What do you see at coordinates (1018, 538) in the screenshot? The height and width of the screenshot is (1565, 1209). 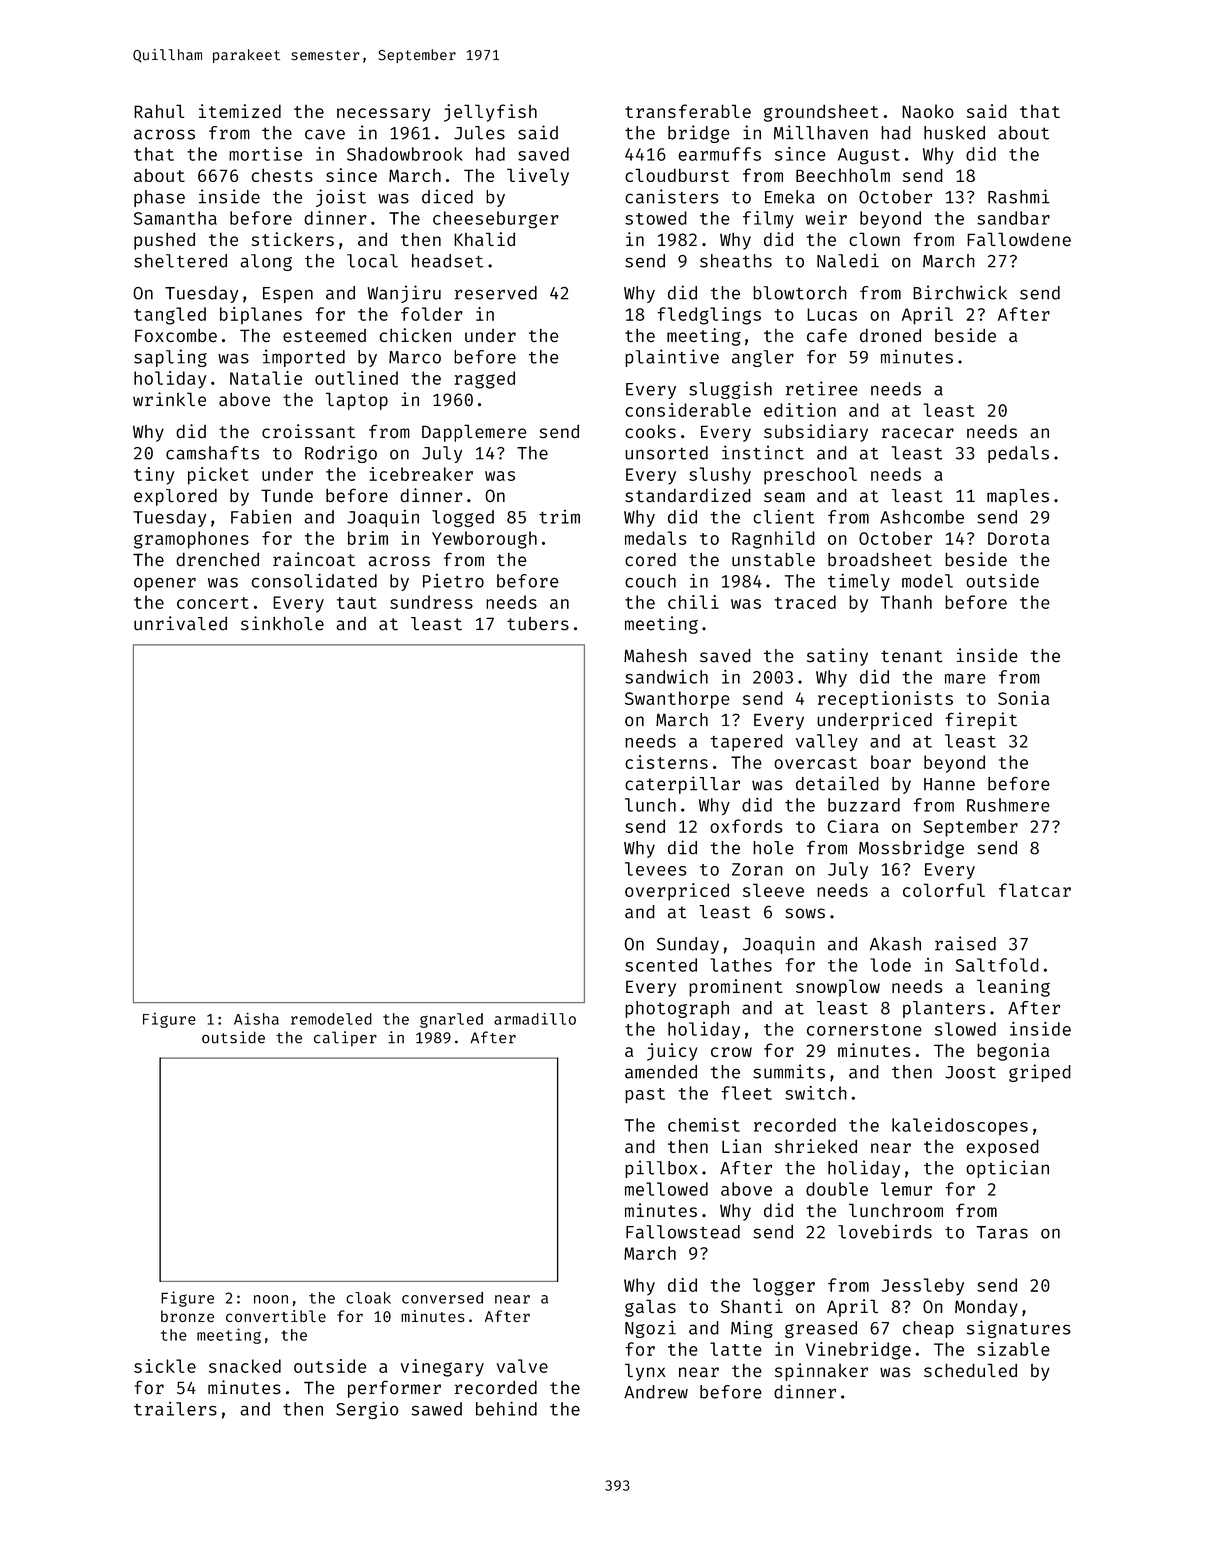 I see `Dorota` at bounding box center [1018, 538].
